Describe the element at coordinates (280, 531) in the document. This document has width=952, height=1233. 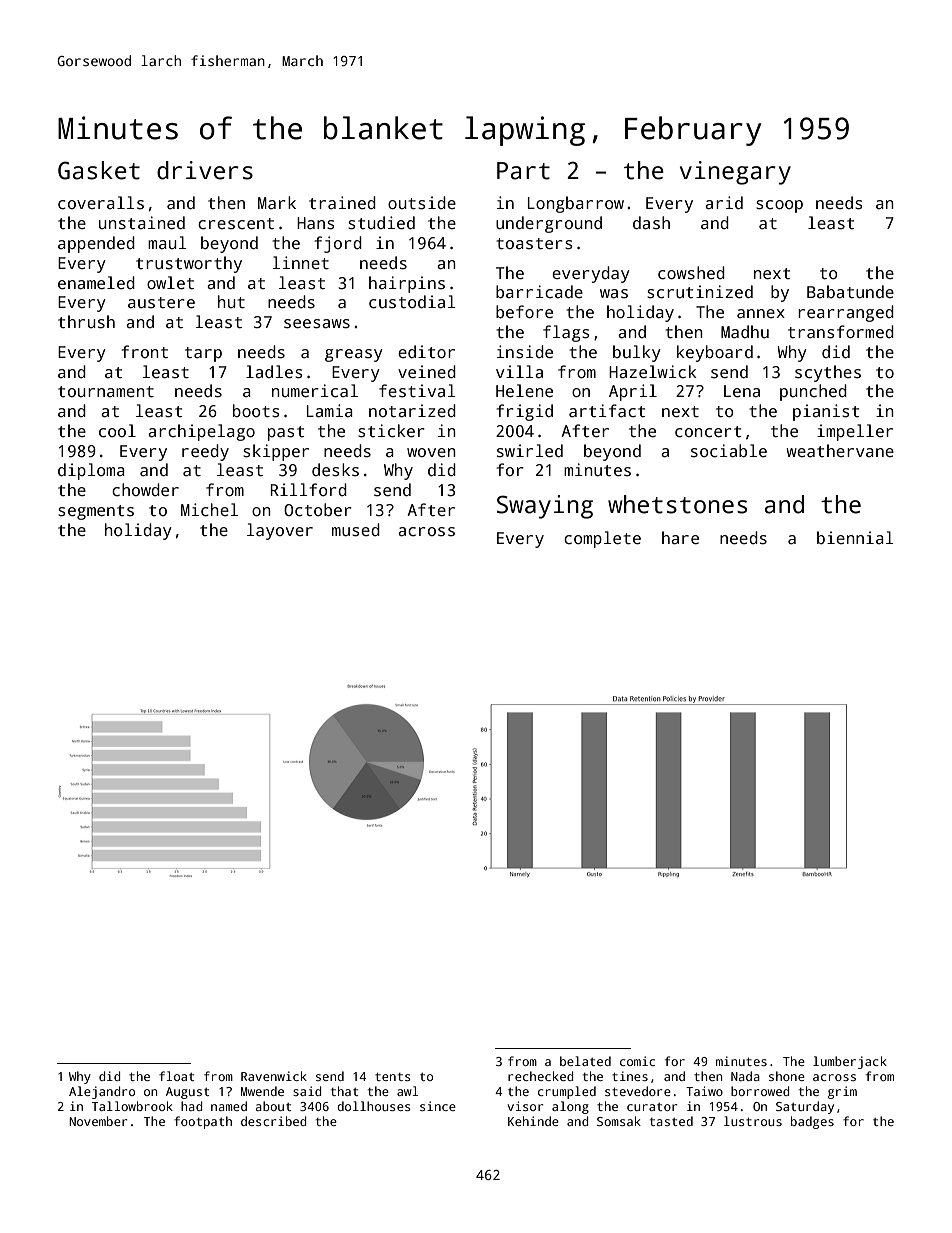
I see `layover` at that location.
